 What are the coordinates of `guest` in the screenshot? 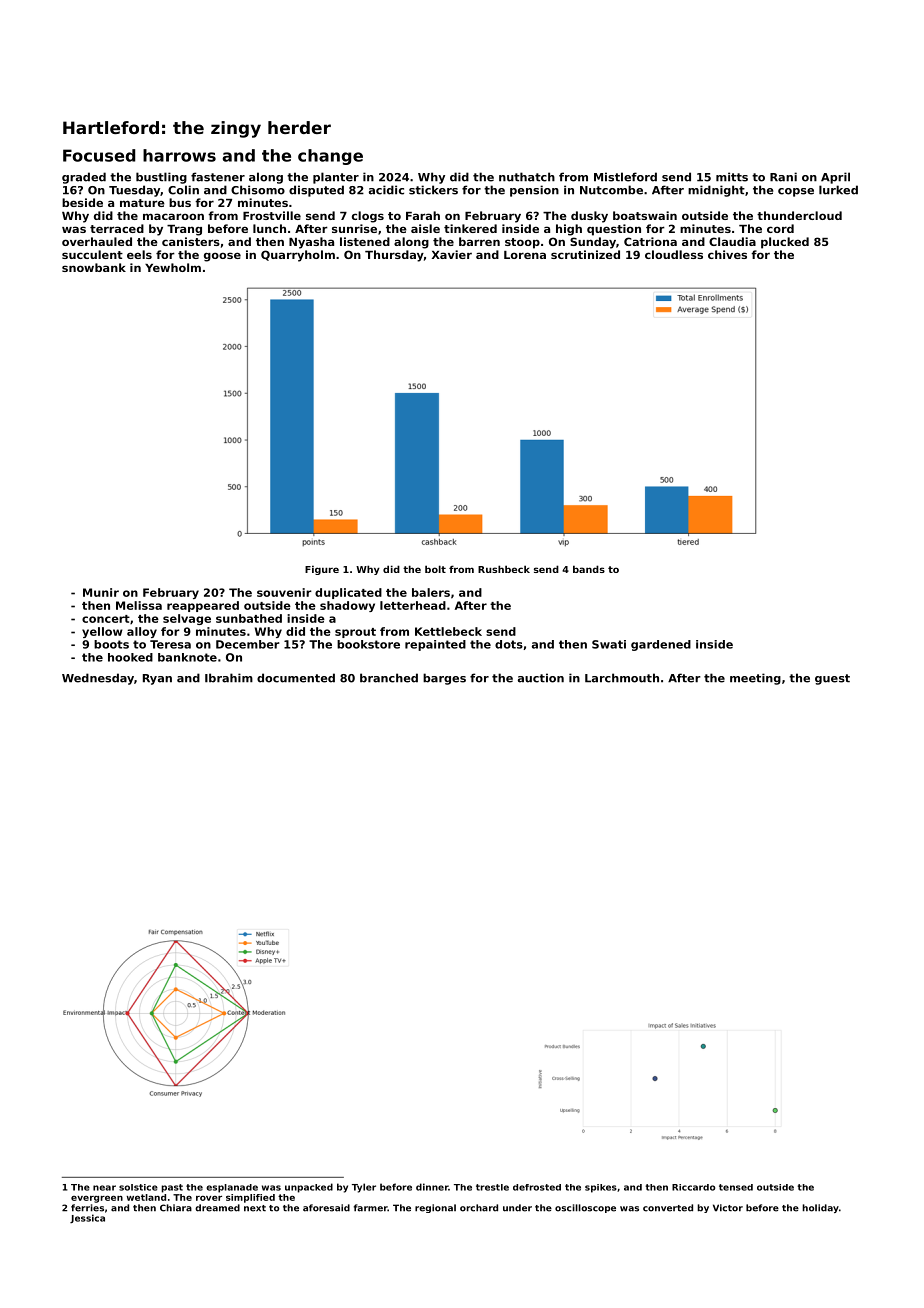 It's located at (832, 679).
